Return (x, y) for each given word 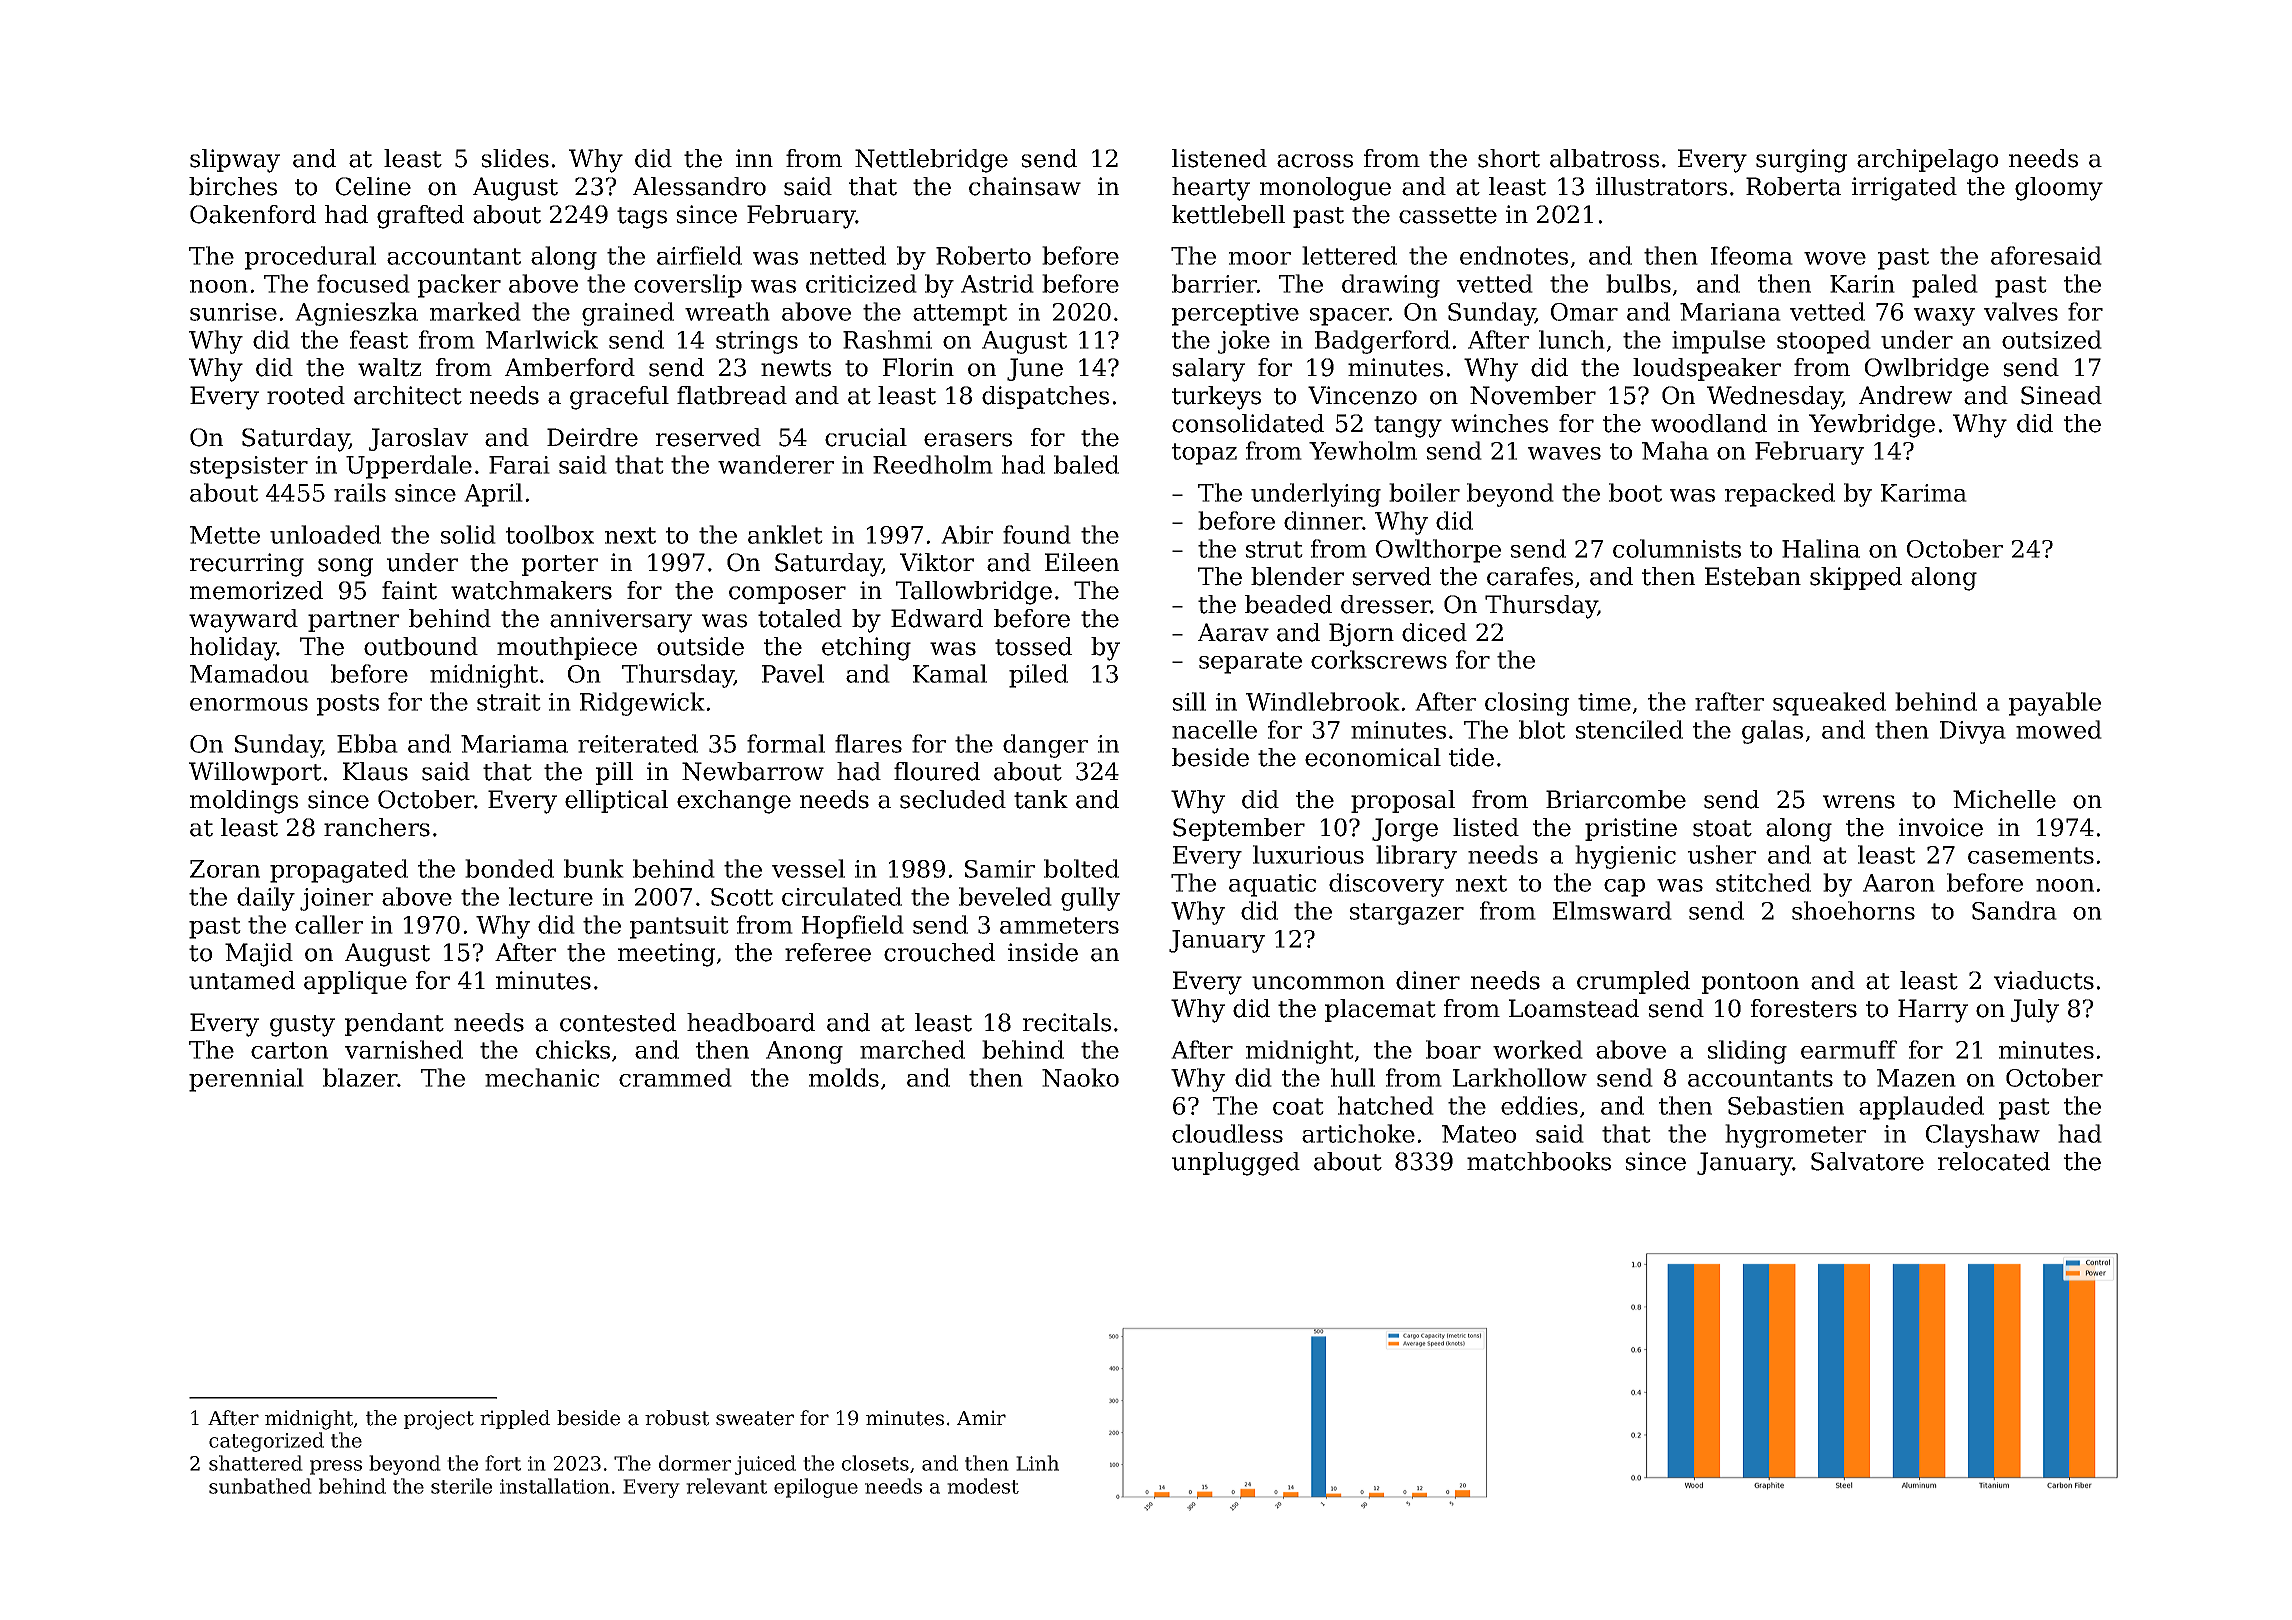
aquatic (1272, 885)
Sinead (2061, 395)
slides (515, 158)
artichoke (1358, 1133)
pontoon (1750, 983)
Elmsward (1612, 910)
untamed (242, 980)
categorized (266, 1442)
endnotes (1514, 255)
